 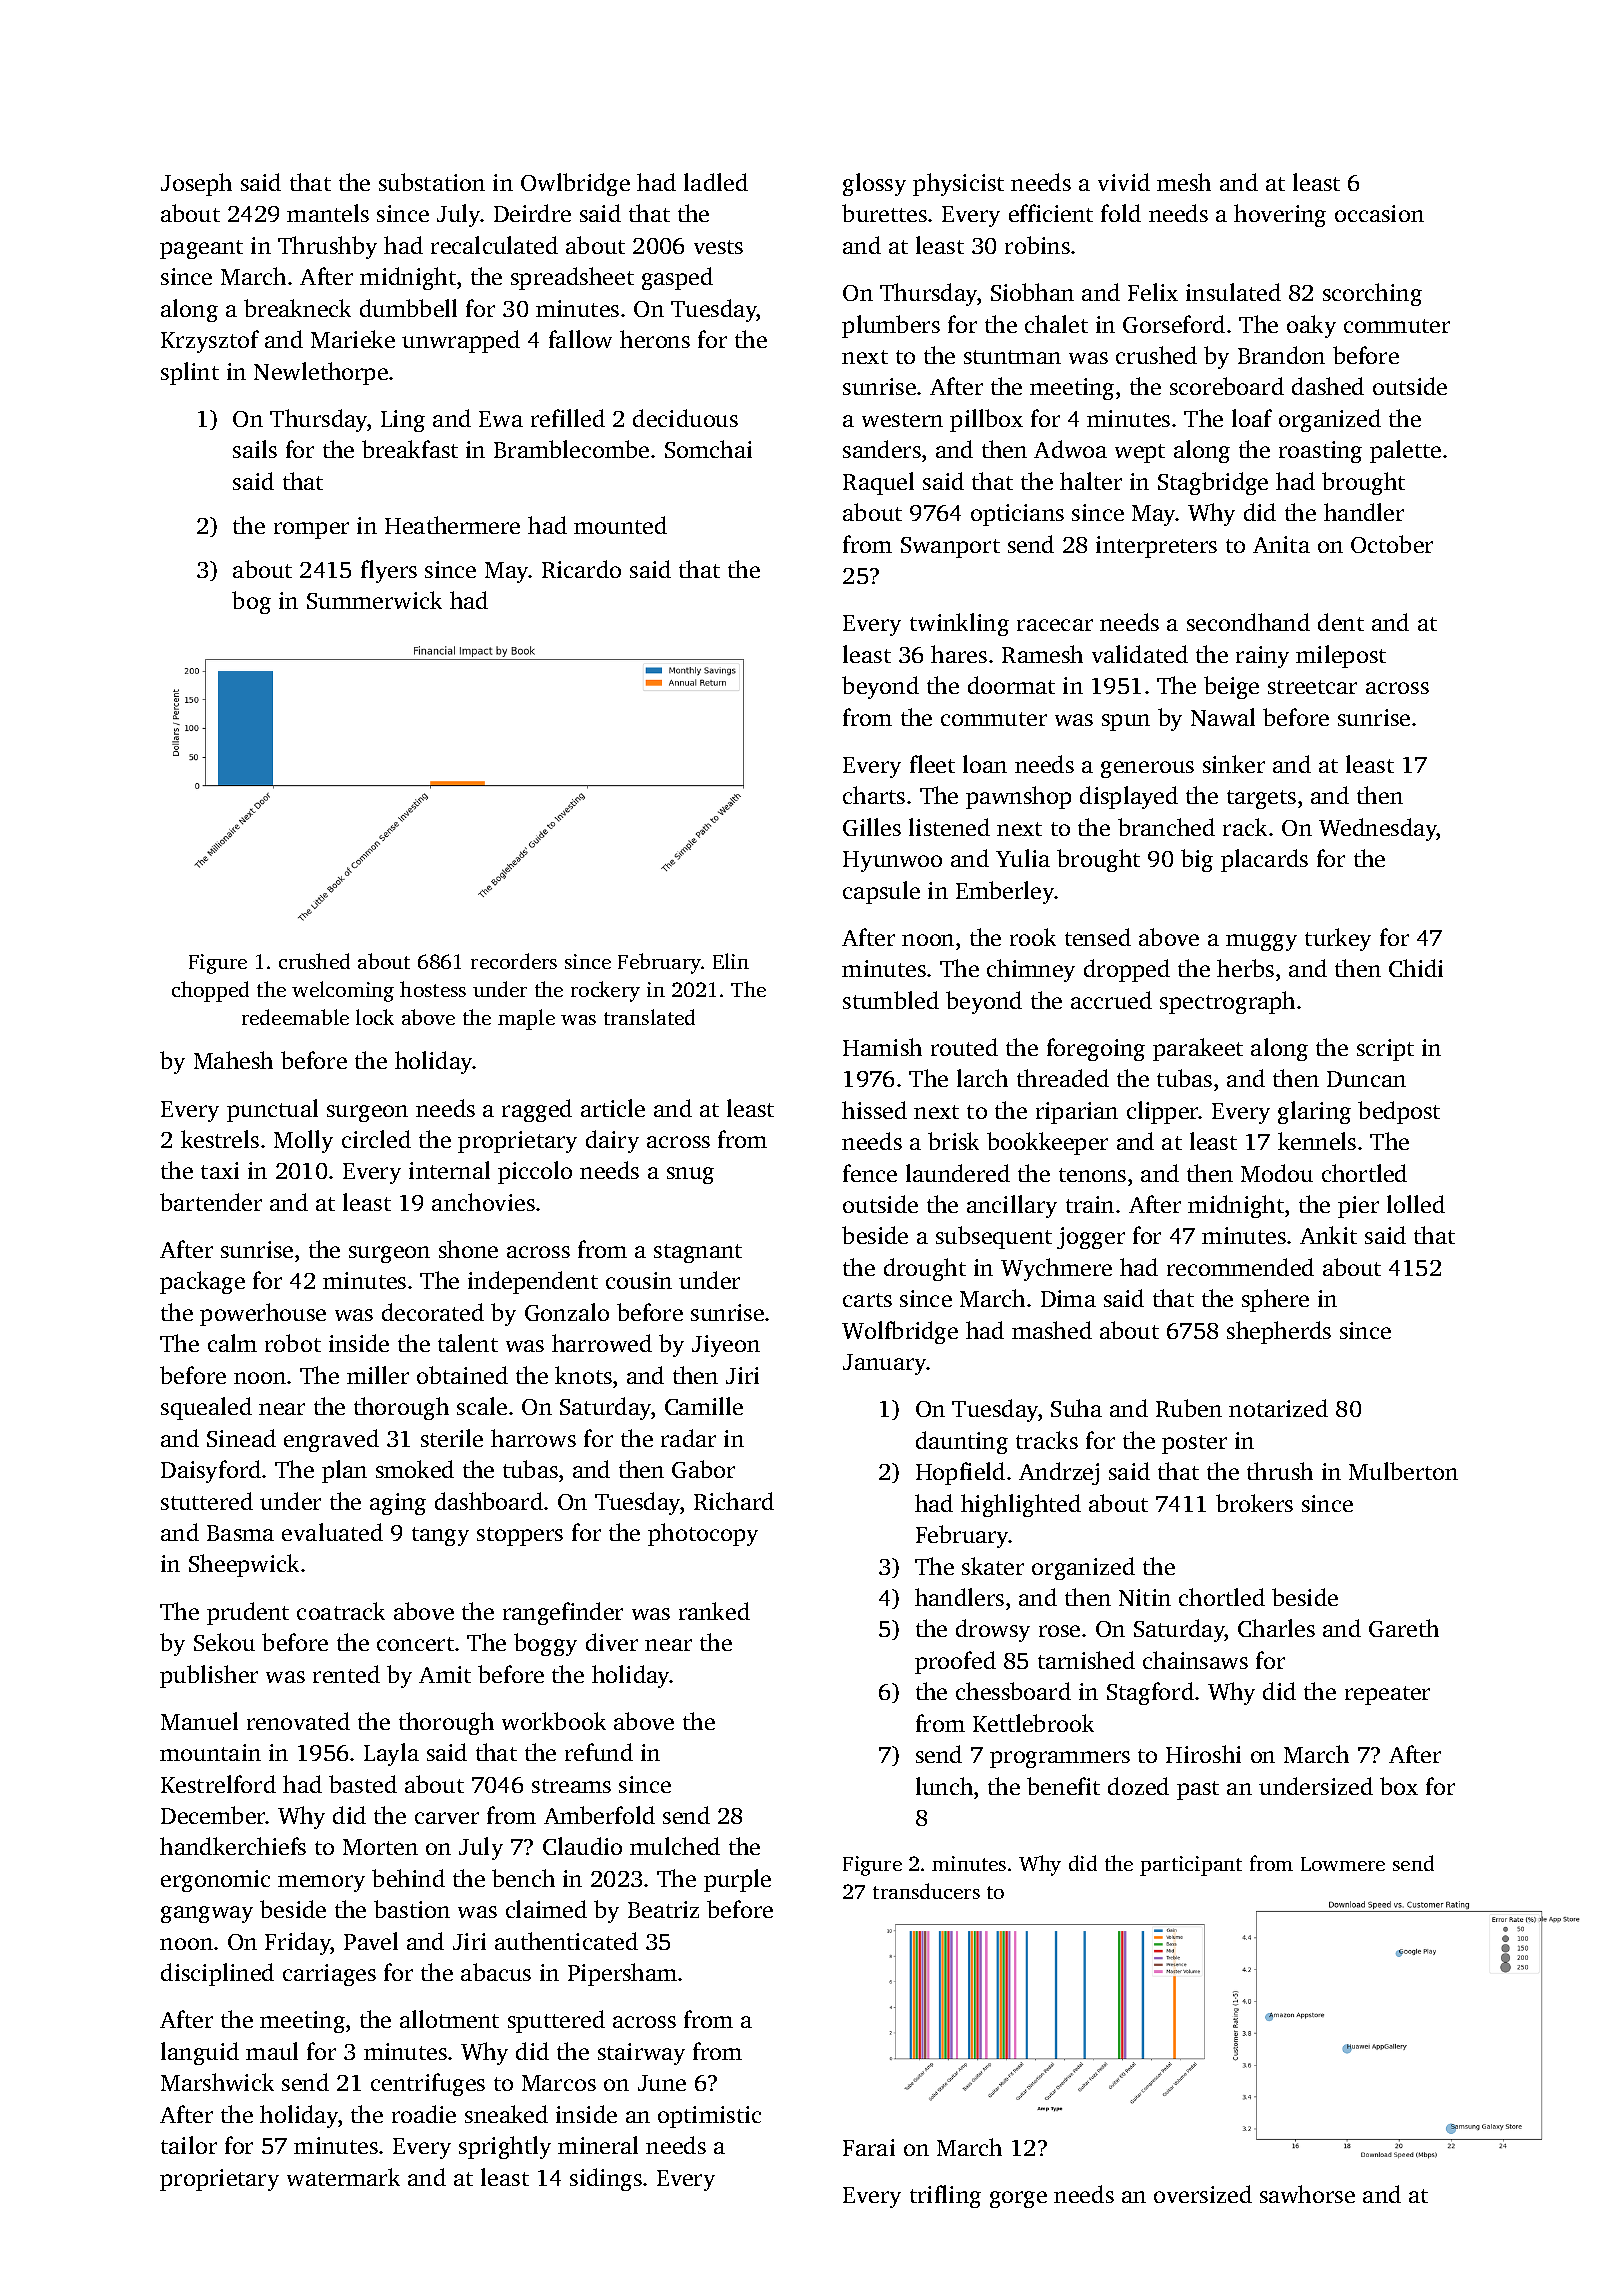 What do you see at coordinates (189, 2145) in the screenshot?
I see `tailor` at bounding box center [189, 2145].
